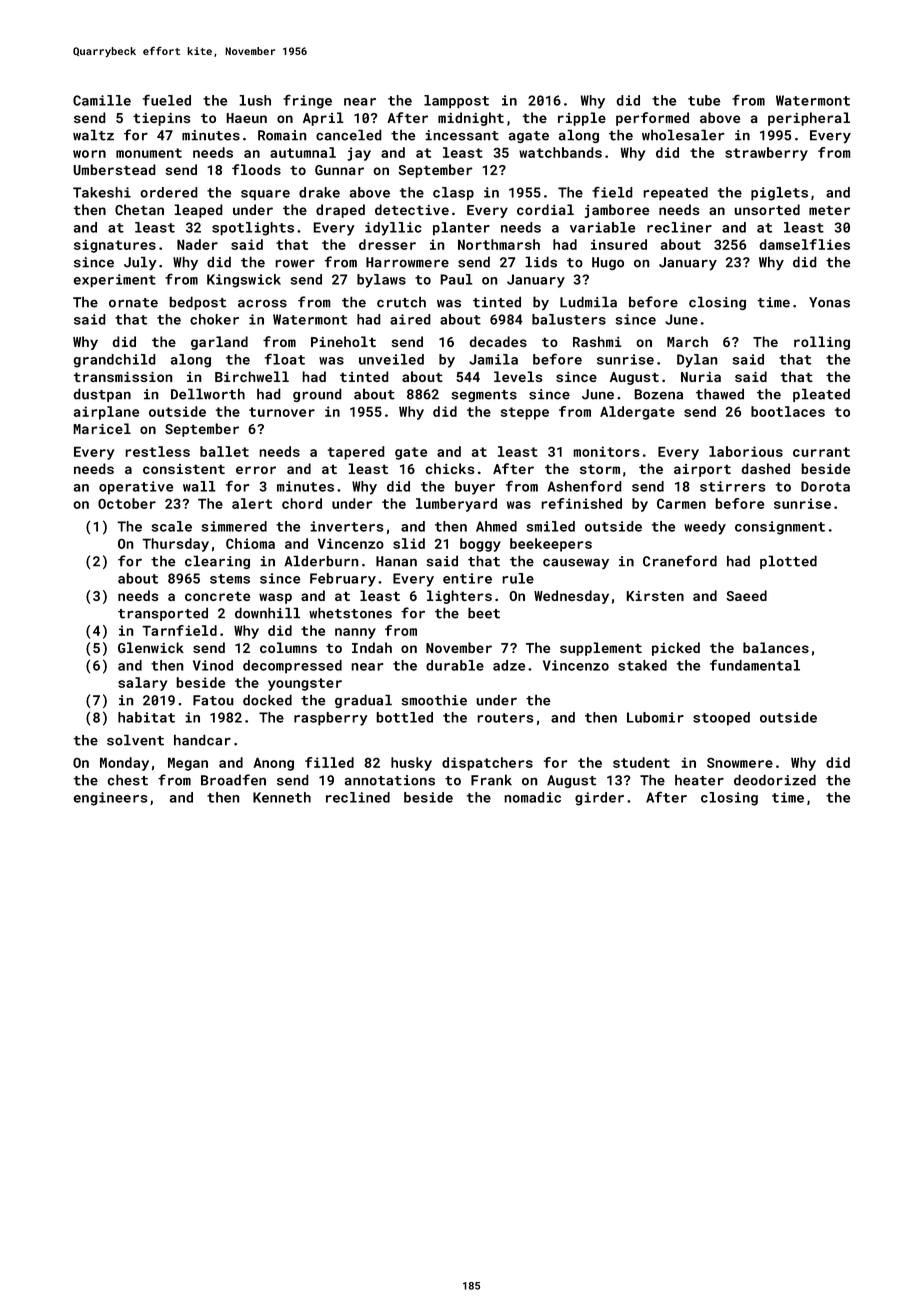  I want to click on clasp, so click(453, 194).
